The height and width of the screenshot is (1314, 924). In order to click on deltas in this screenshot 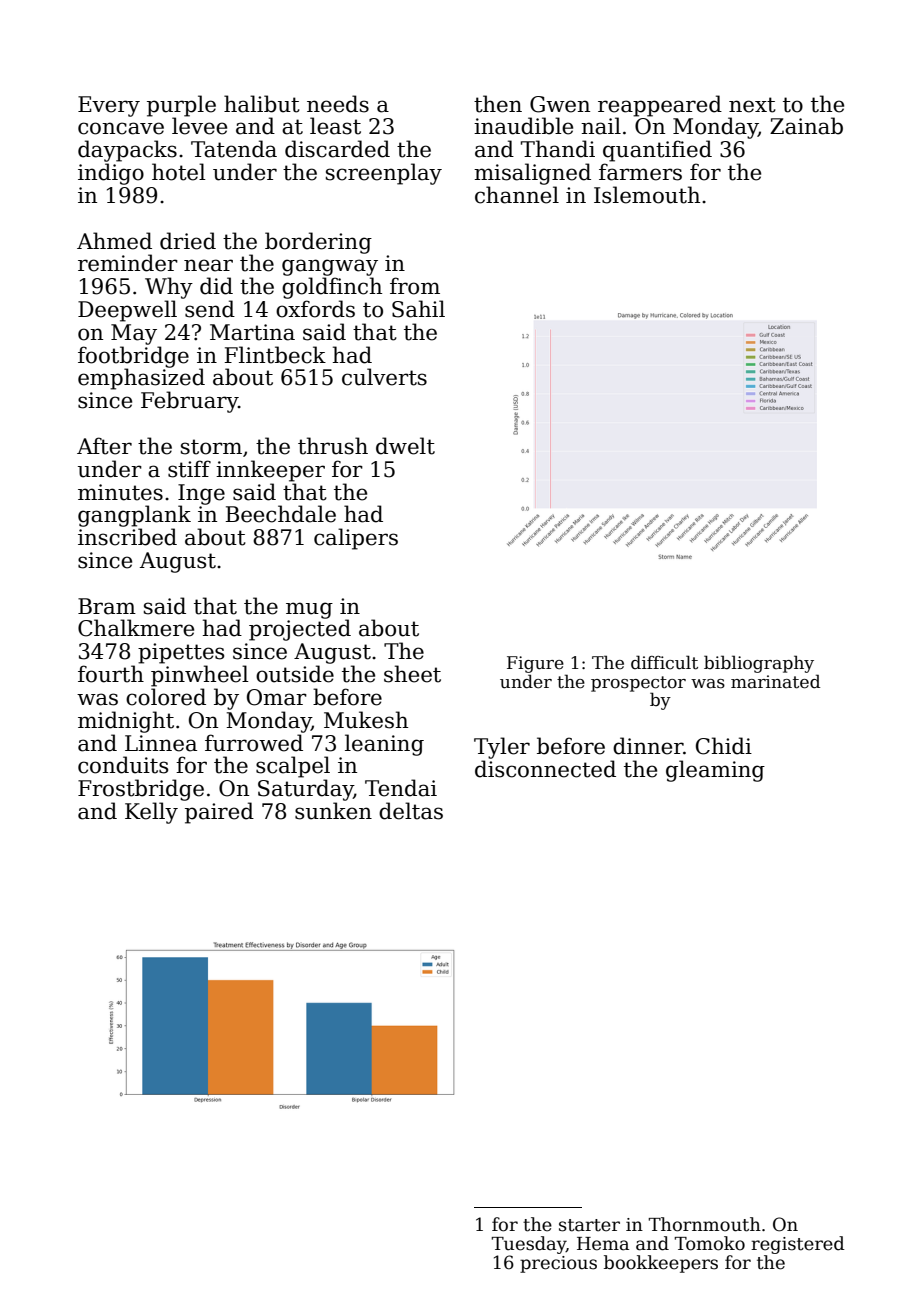, I will do `click(411, 811)`.
